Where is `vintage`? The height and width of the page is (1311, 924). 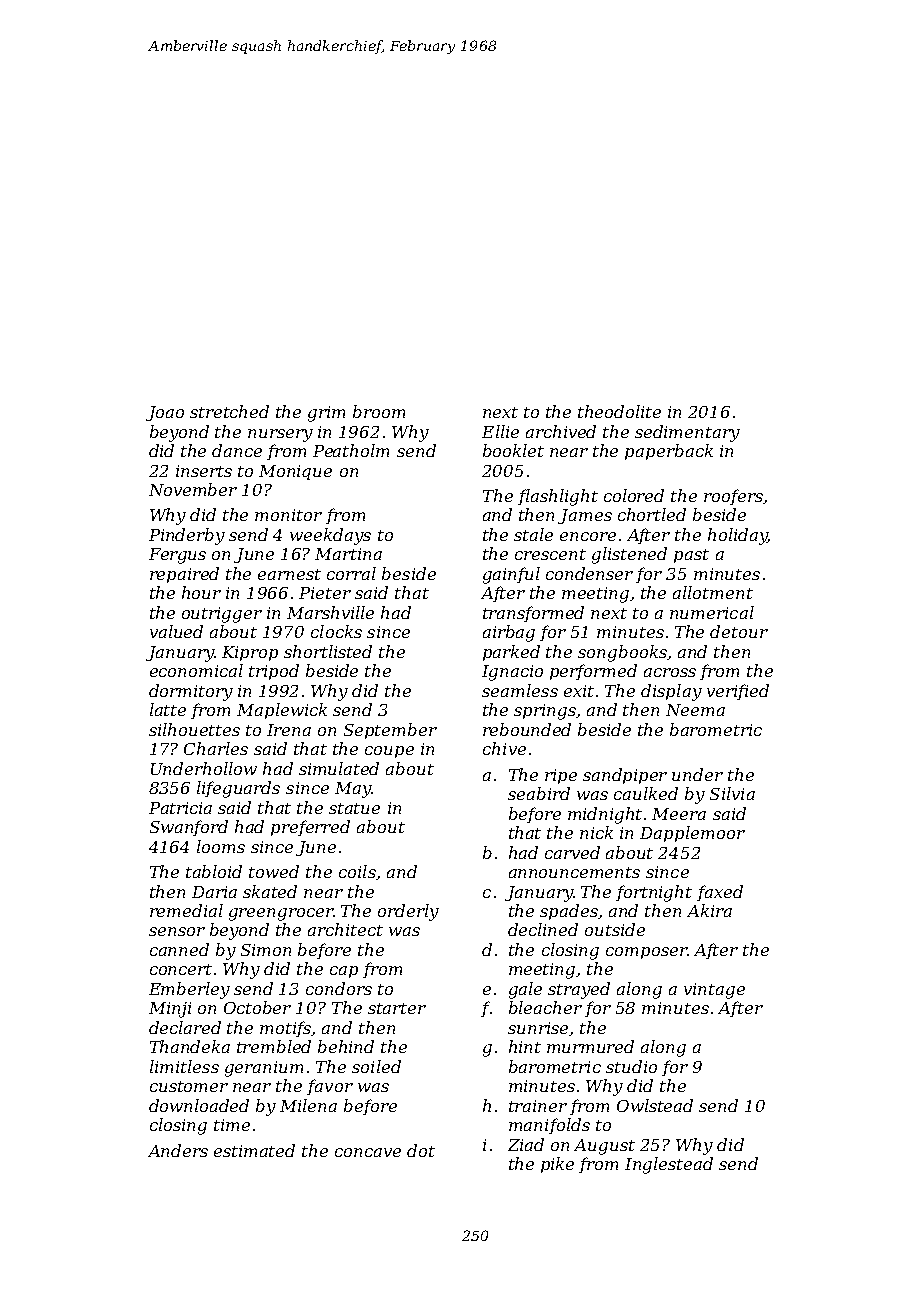 vintage is located at coordinates (714, 991).
